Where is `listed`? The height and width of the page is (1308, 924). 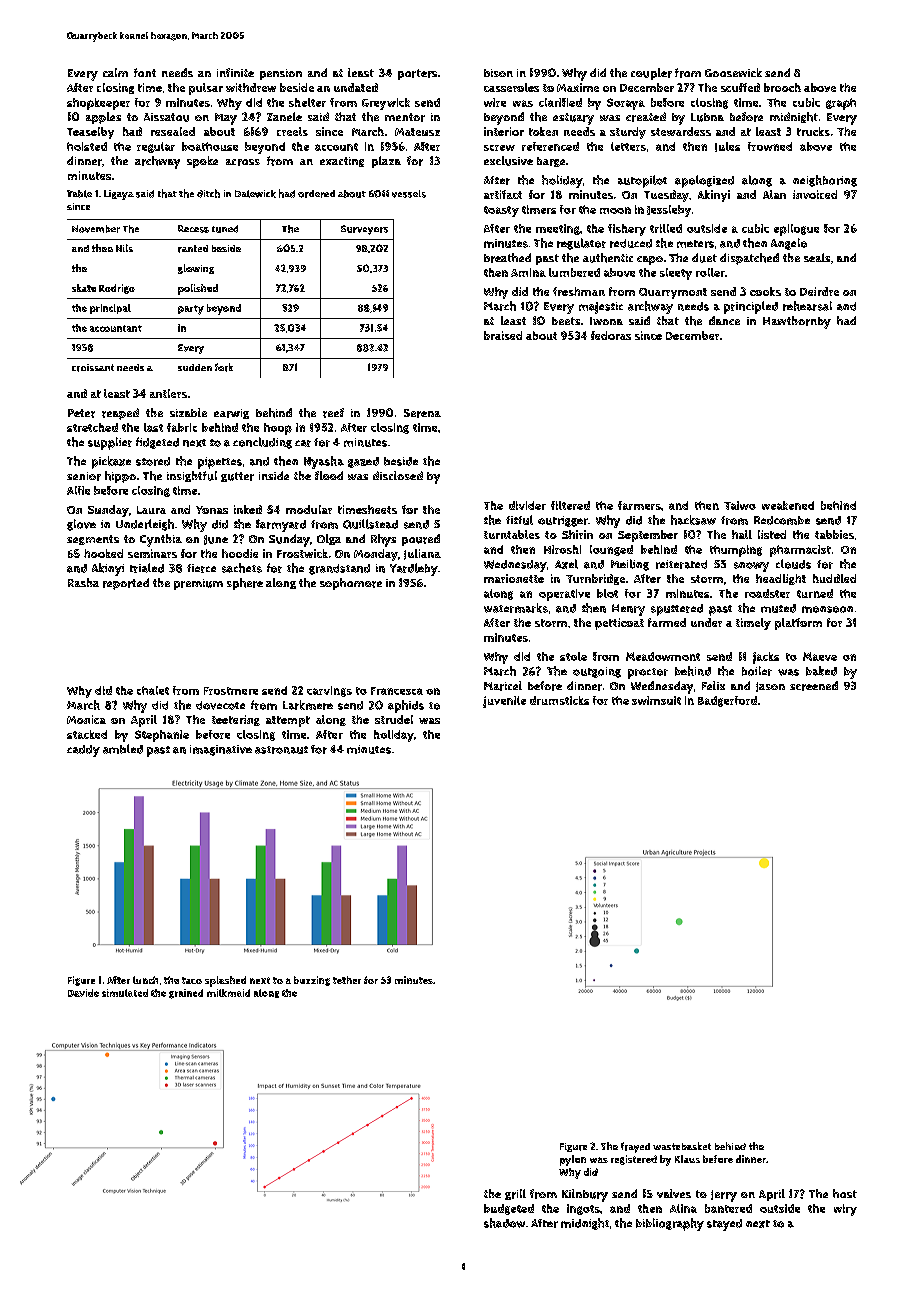 listed is located at coordinates (772, 534).
